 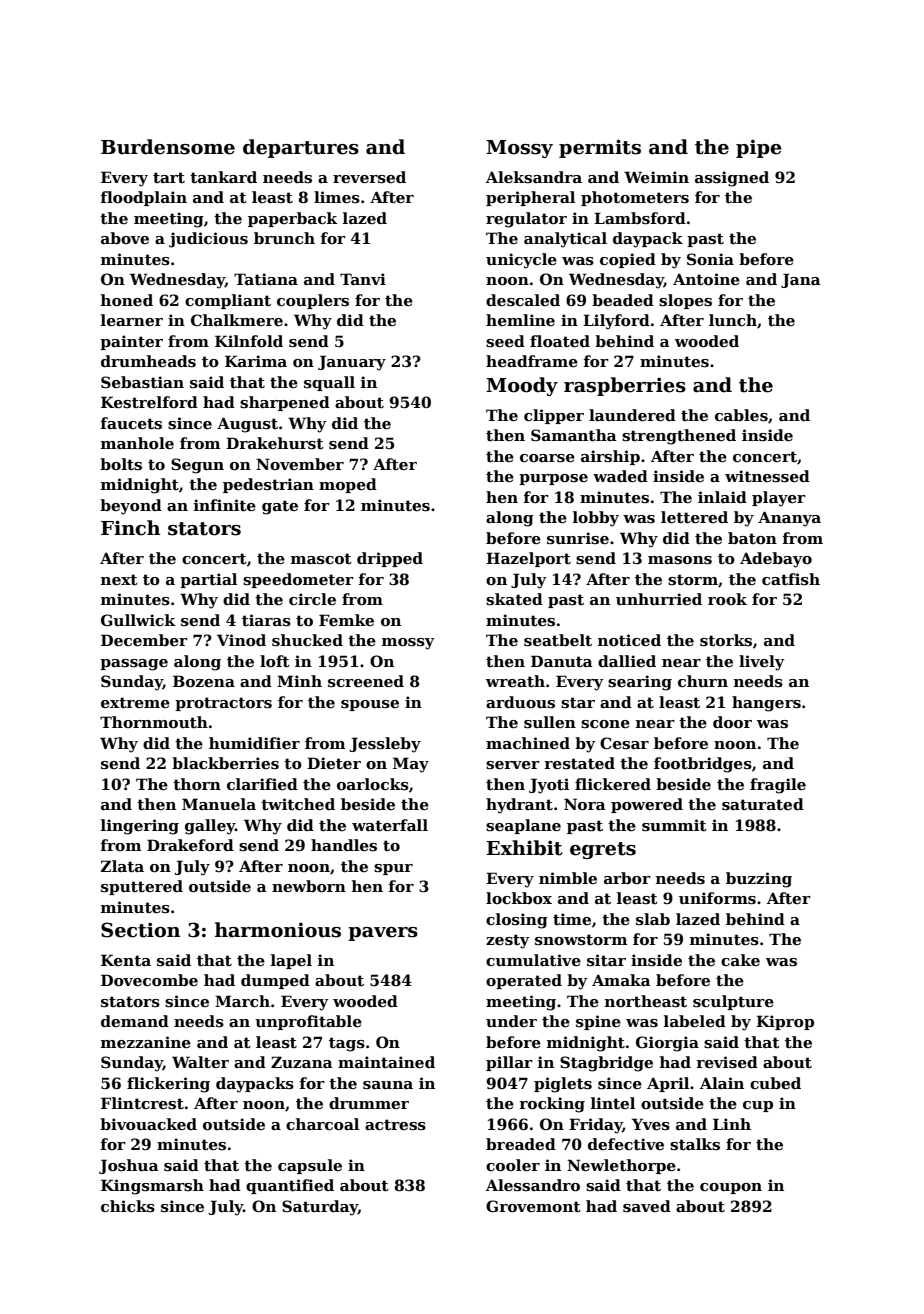 I want to click on floated, so click(x=560, y=341).
